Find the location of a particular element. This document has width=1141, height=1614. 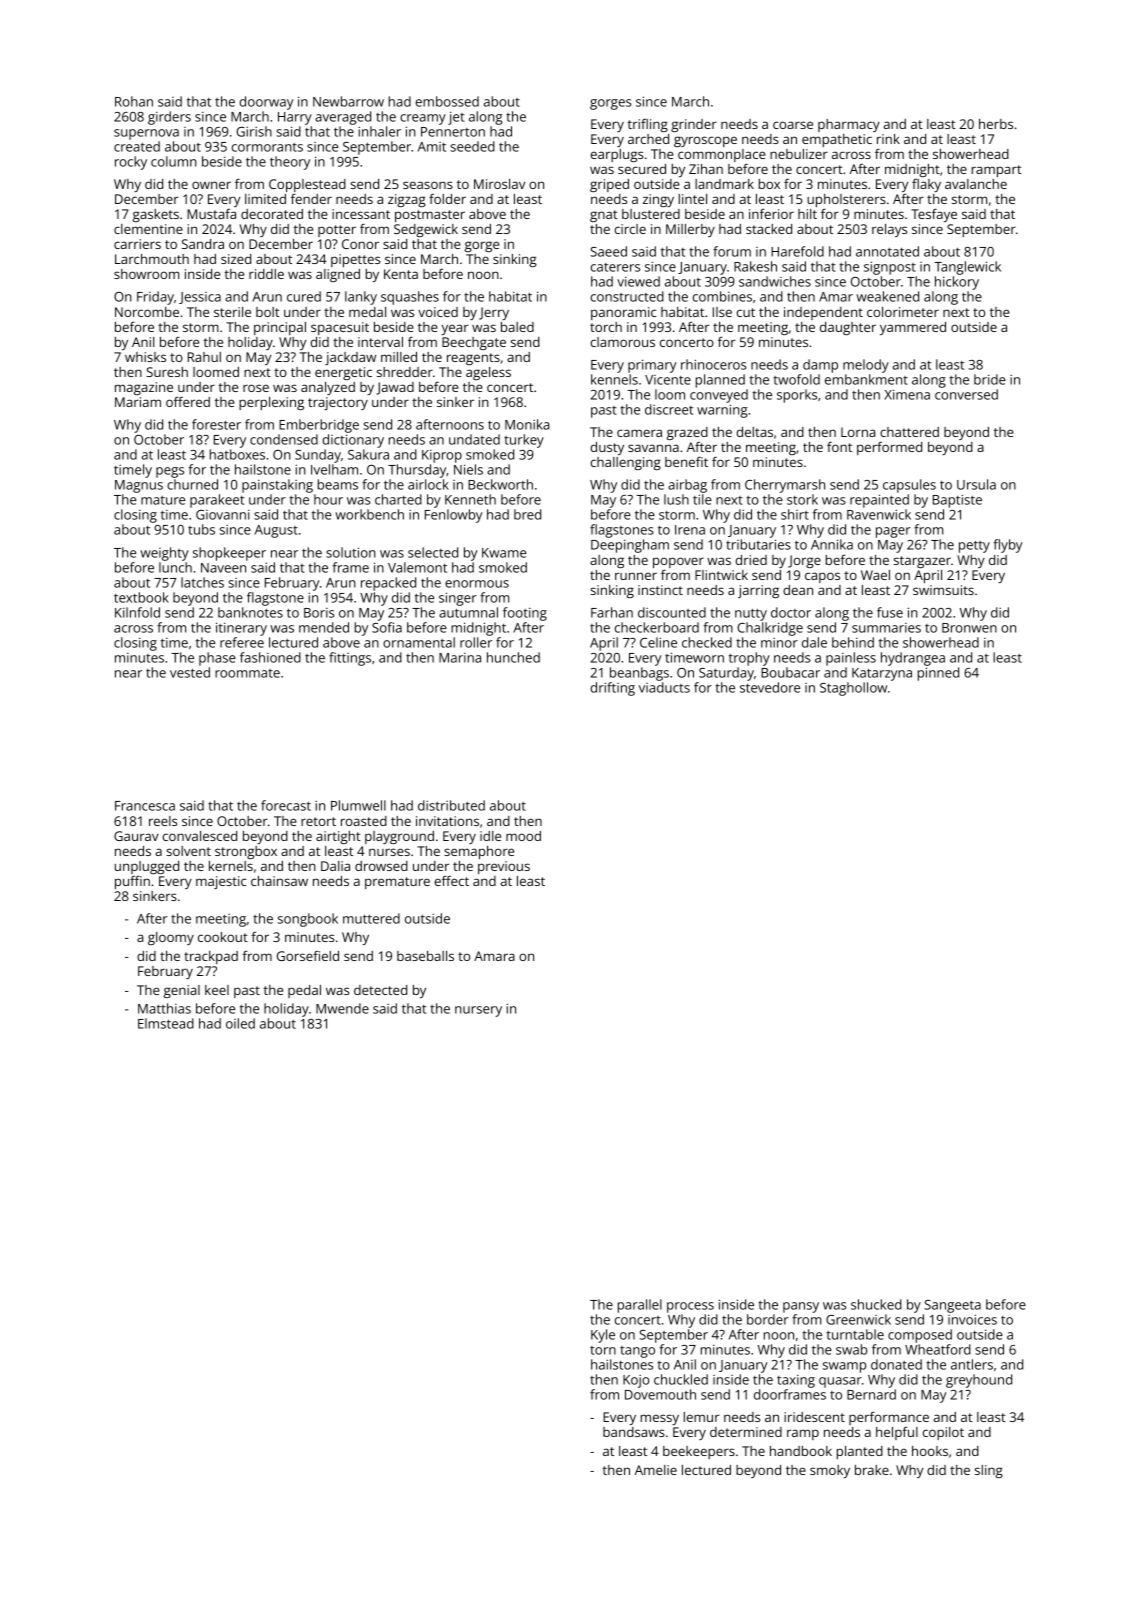

torn is located at coordinates (603, 1350).
